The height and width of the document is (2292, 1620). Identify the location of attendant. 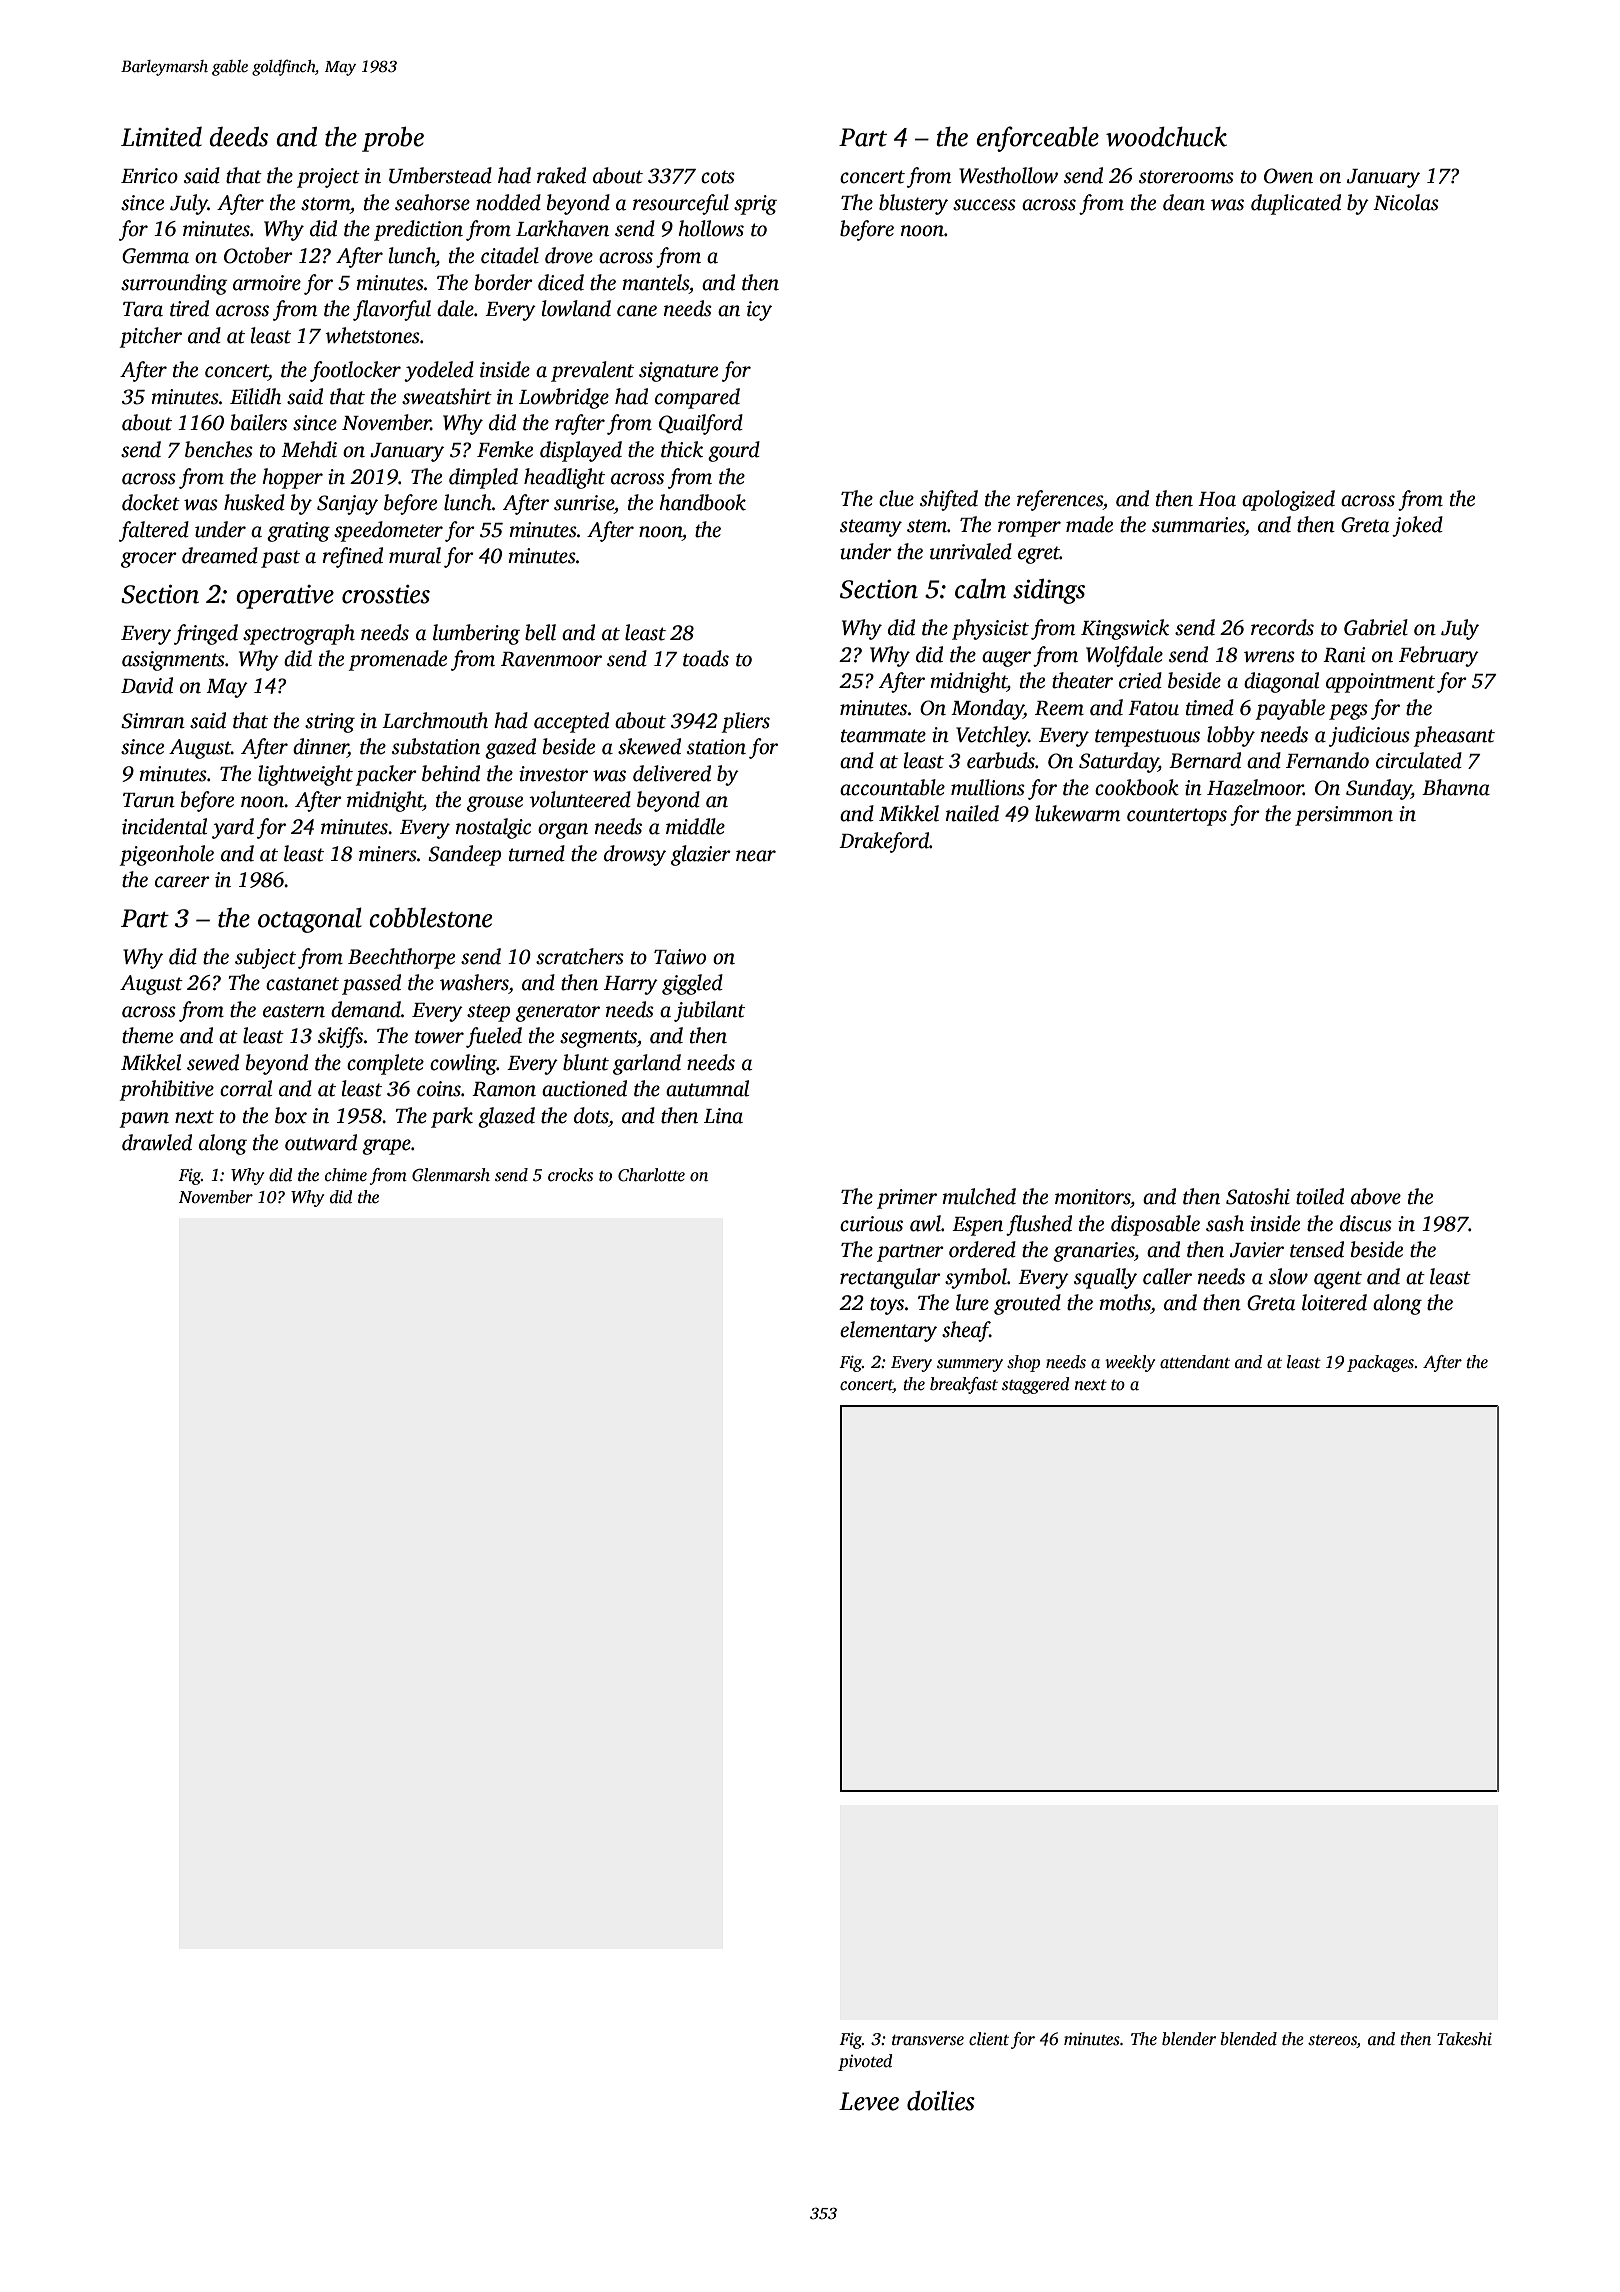
(1195, 1362).
